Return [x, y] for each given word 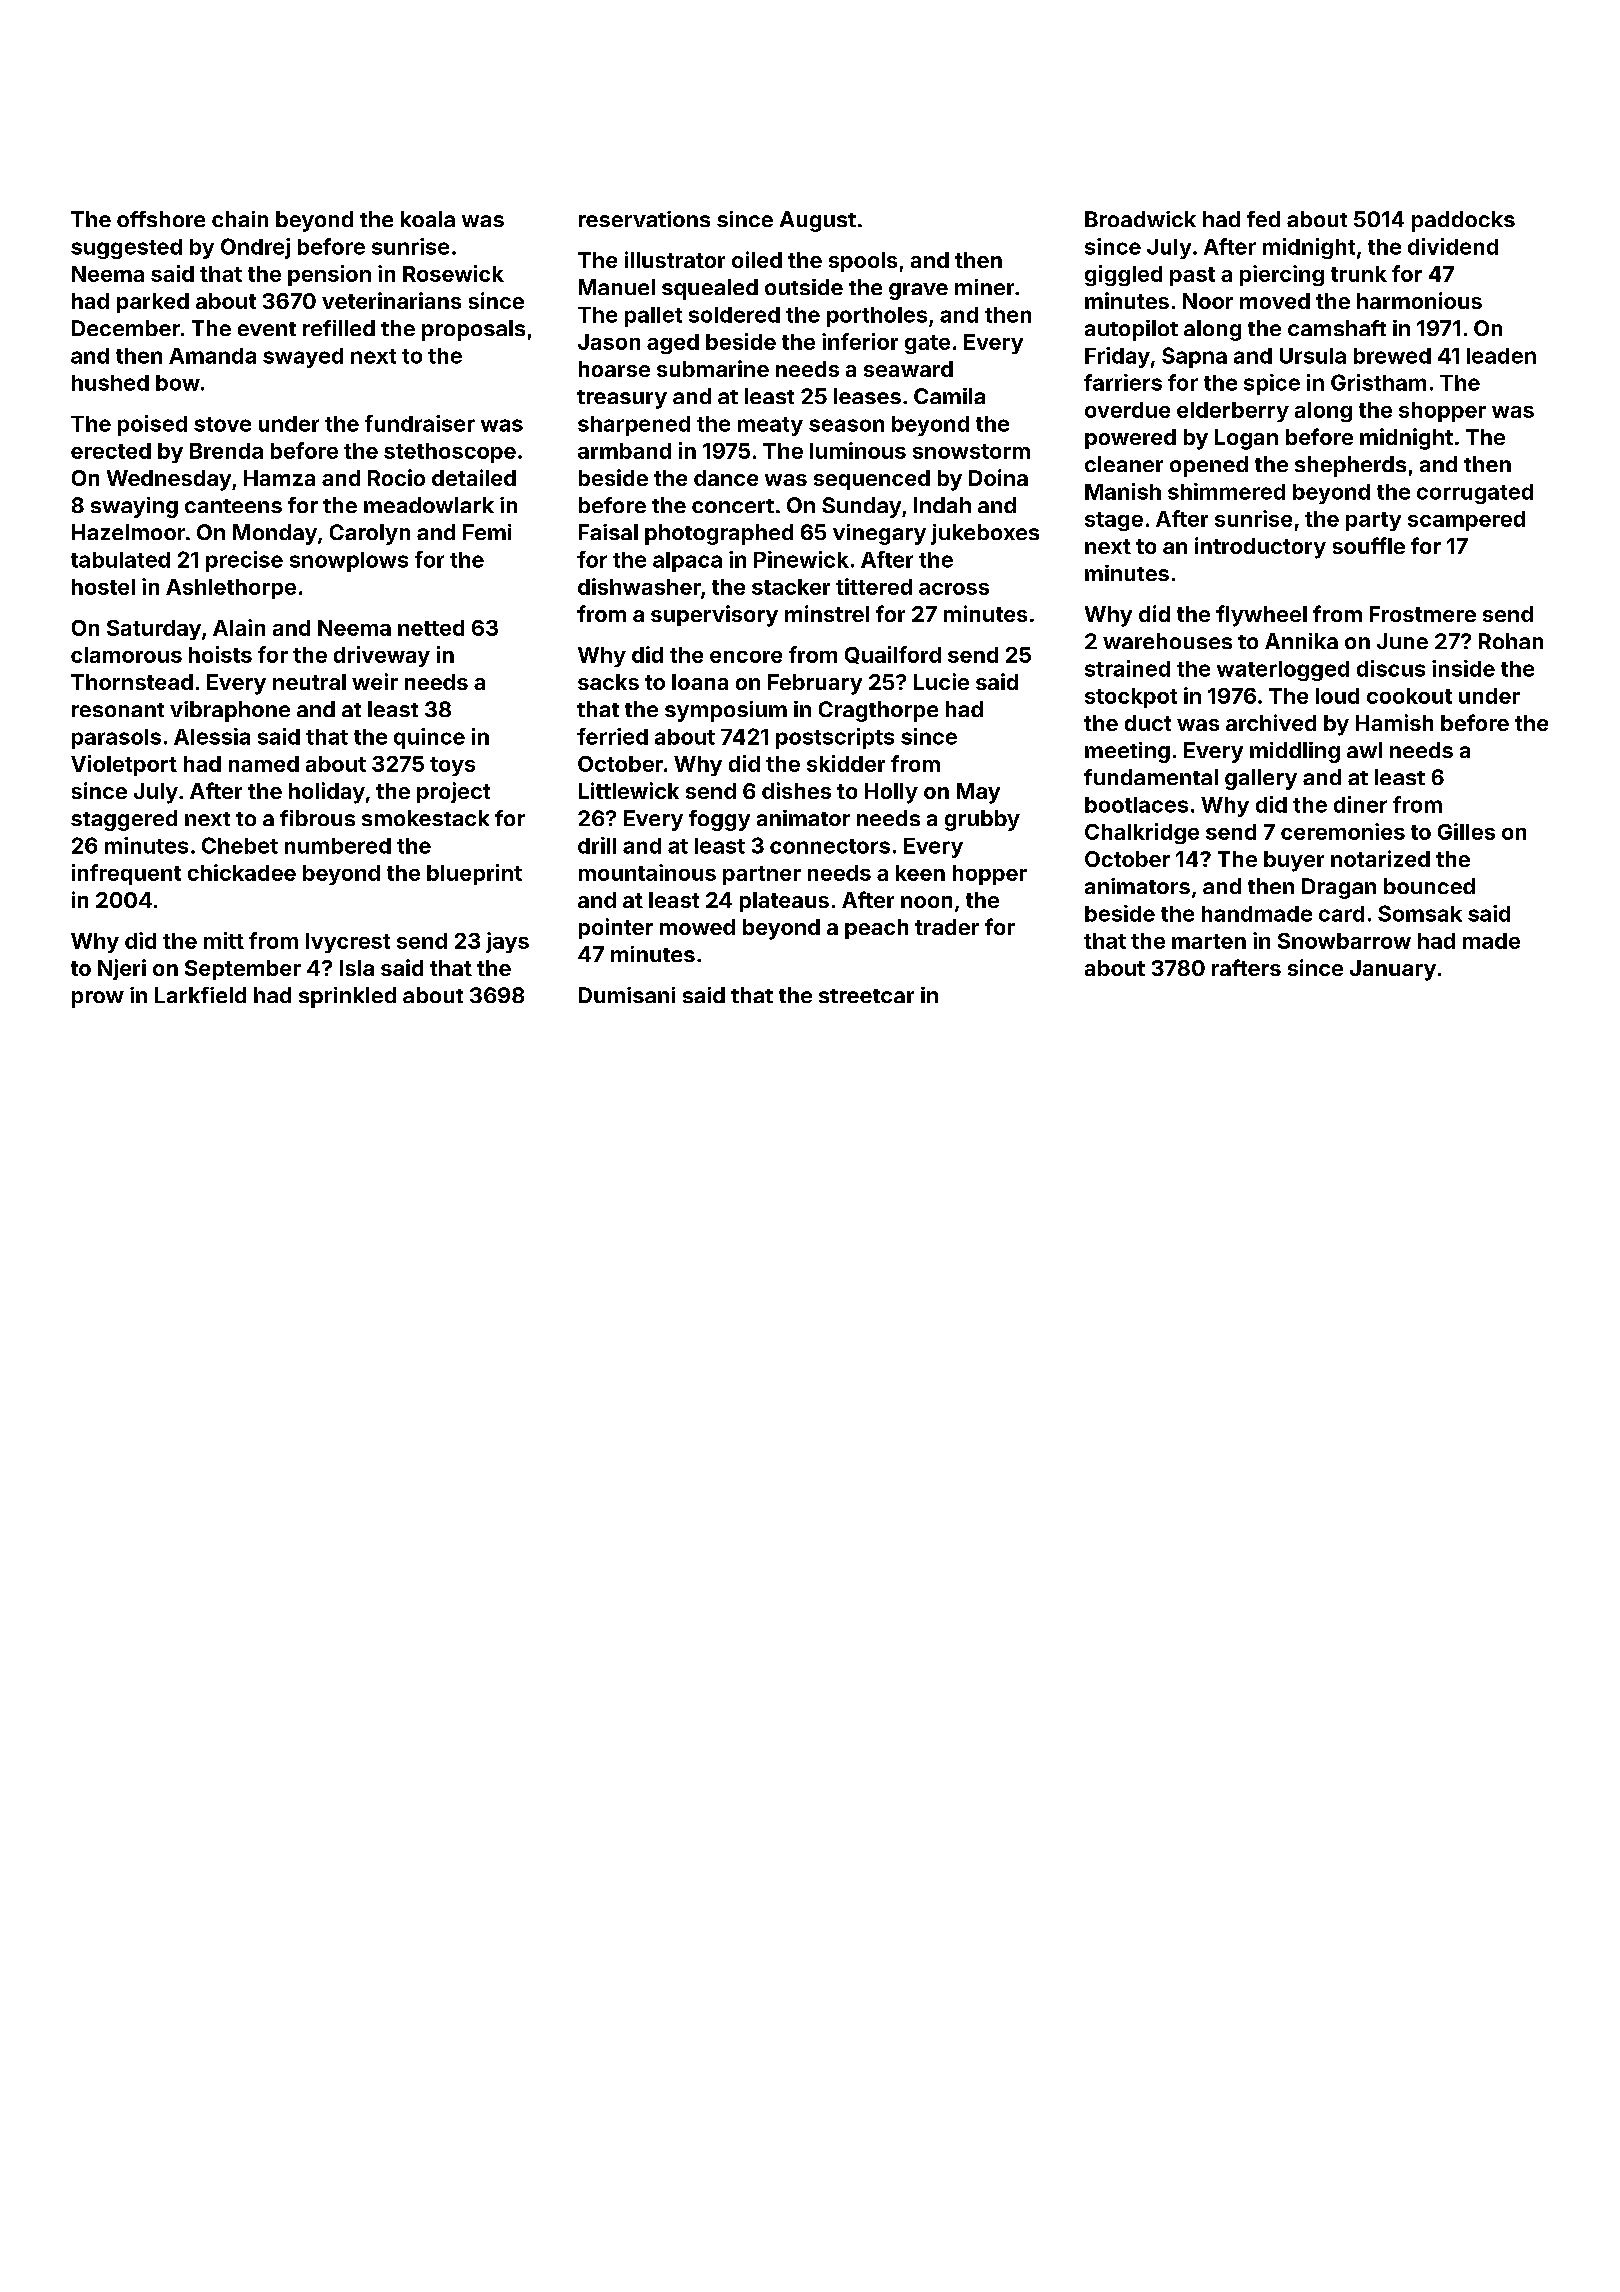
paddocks [1463, 221]
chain [240, 219]
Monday [275, 534]
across [954, 589]
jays [507, 942]
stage [1114, 521]
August [818, 221]
